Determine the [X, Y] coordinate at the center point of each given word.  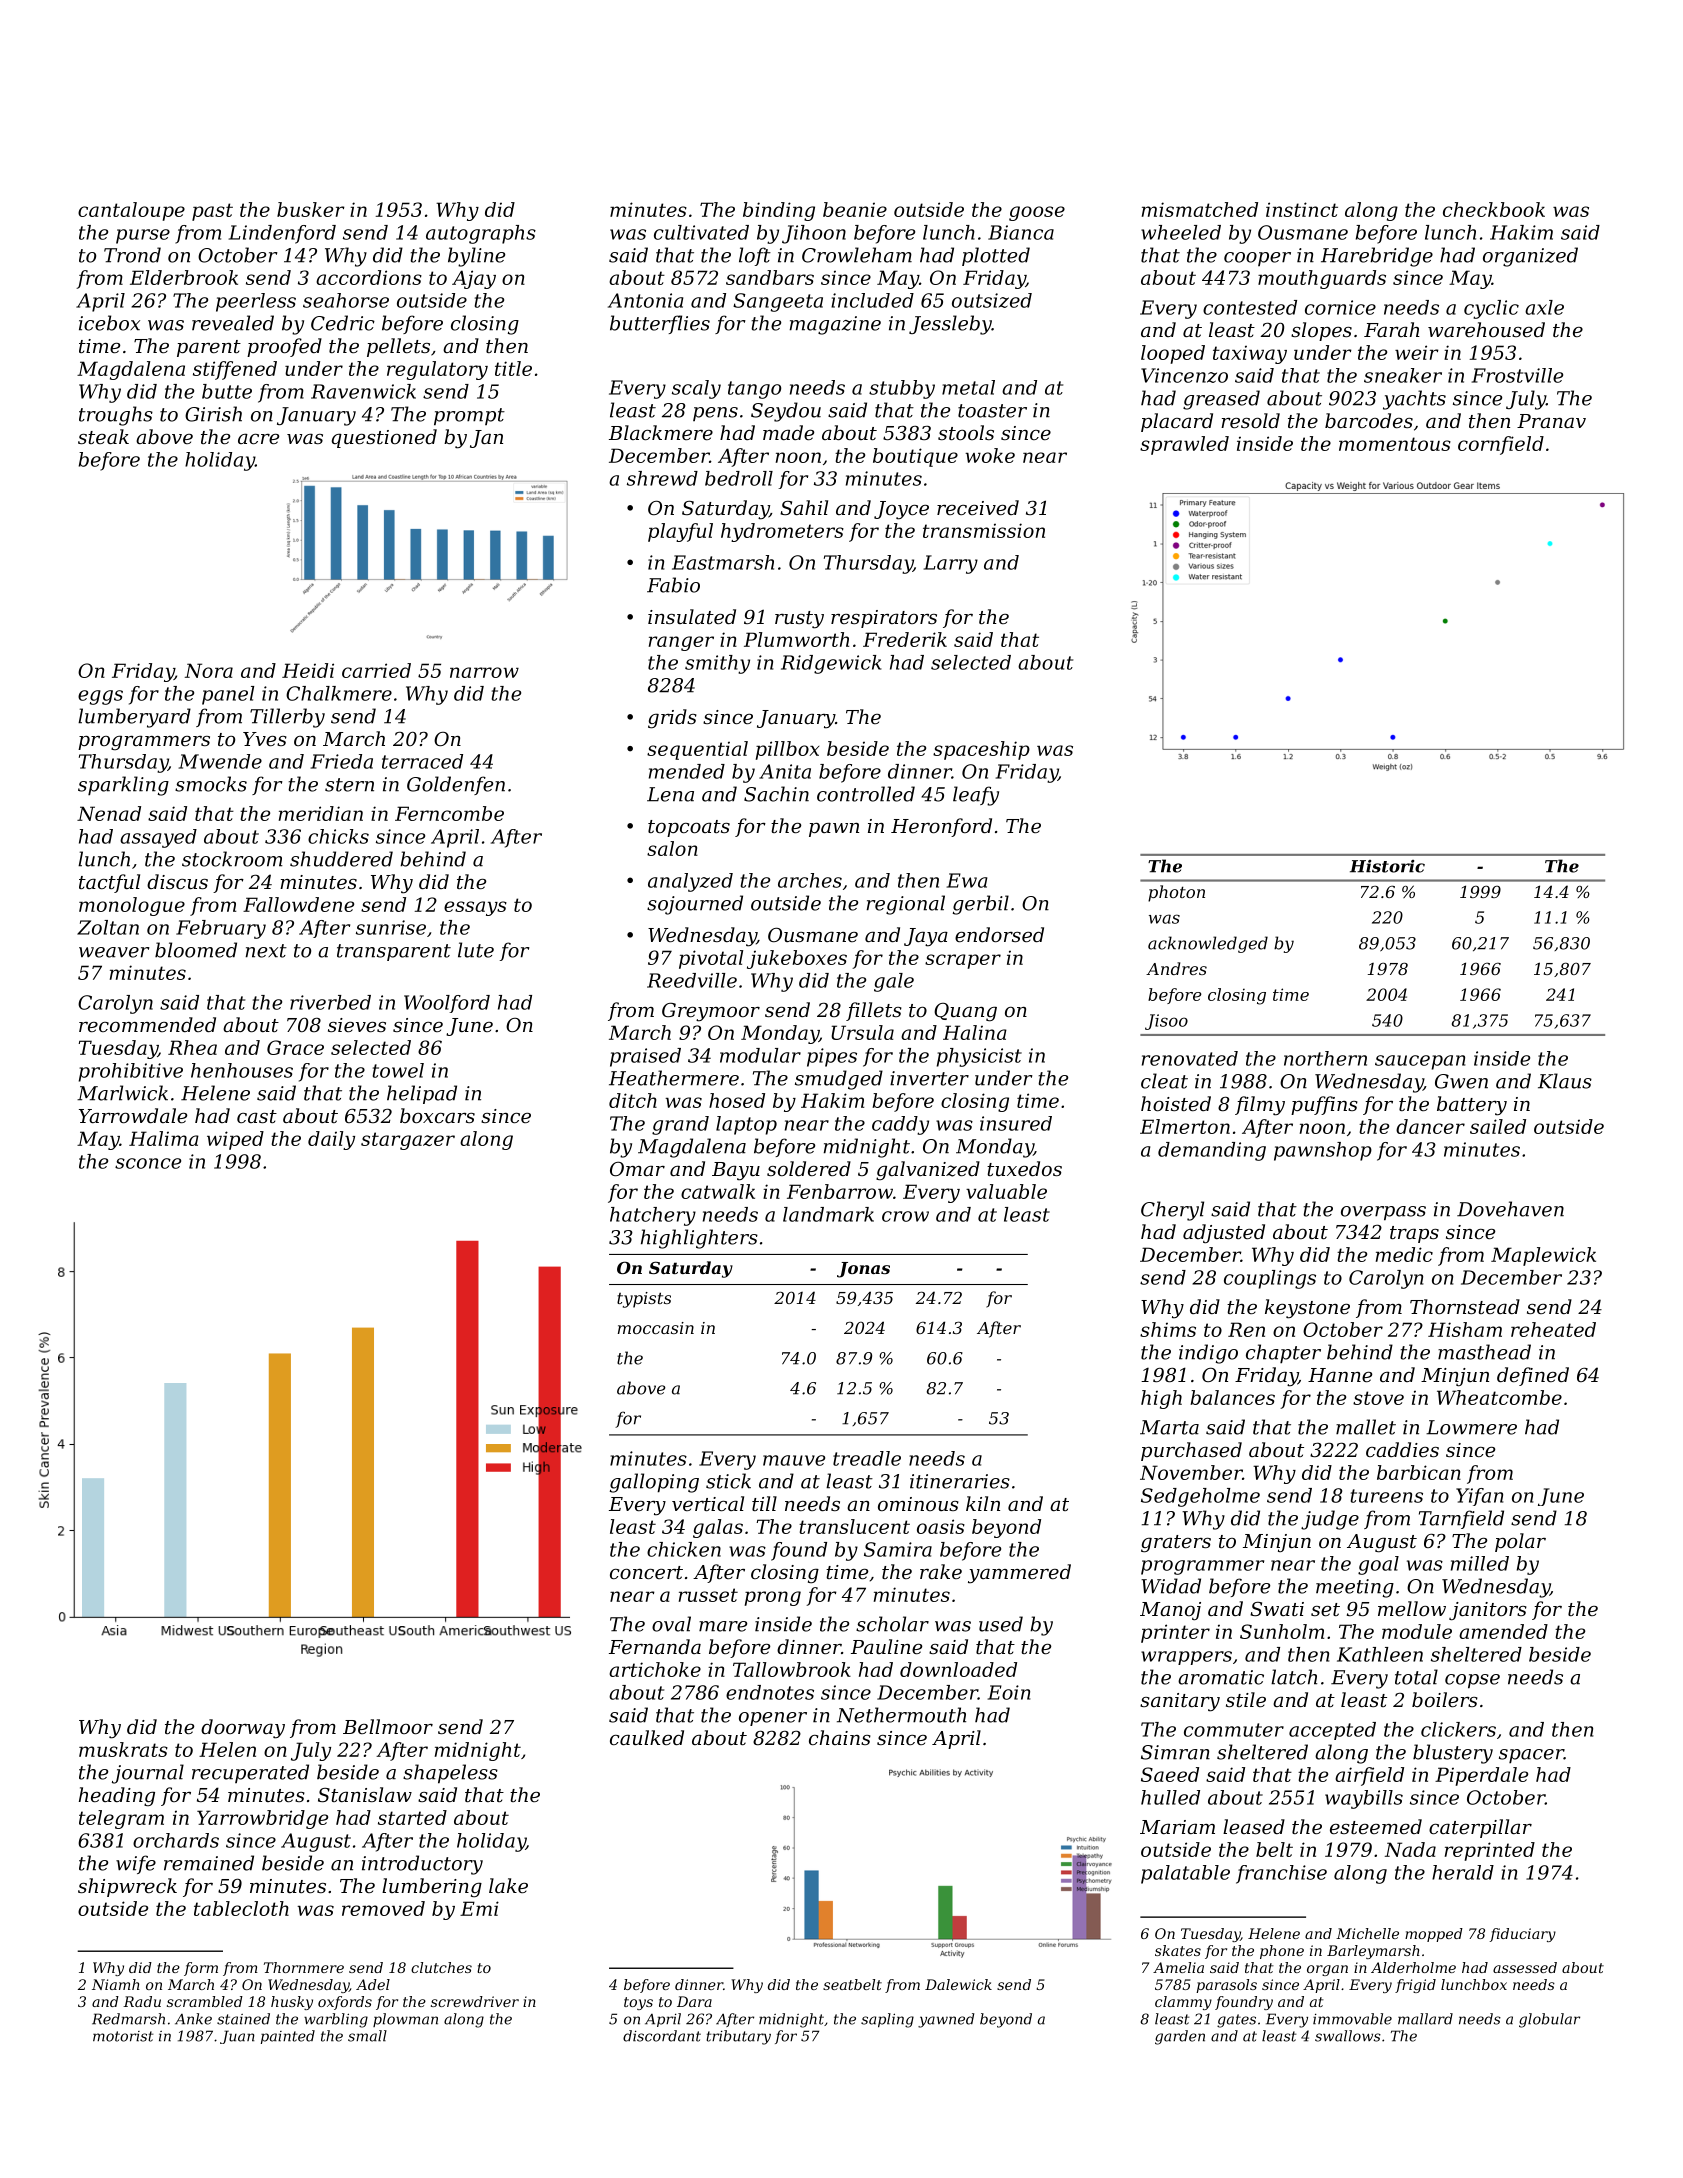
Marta [1169, 1427]
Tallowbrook [792, 1669]
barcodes [1369, 420]
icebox [109, 323]
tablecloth [241, 1908]
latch [1294, 1677]
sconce [148, 1163]
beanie [855, 209]
